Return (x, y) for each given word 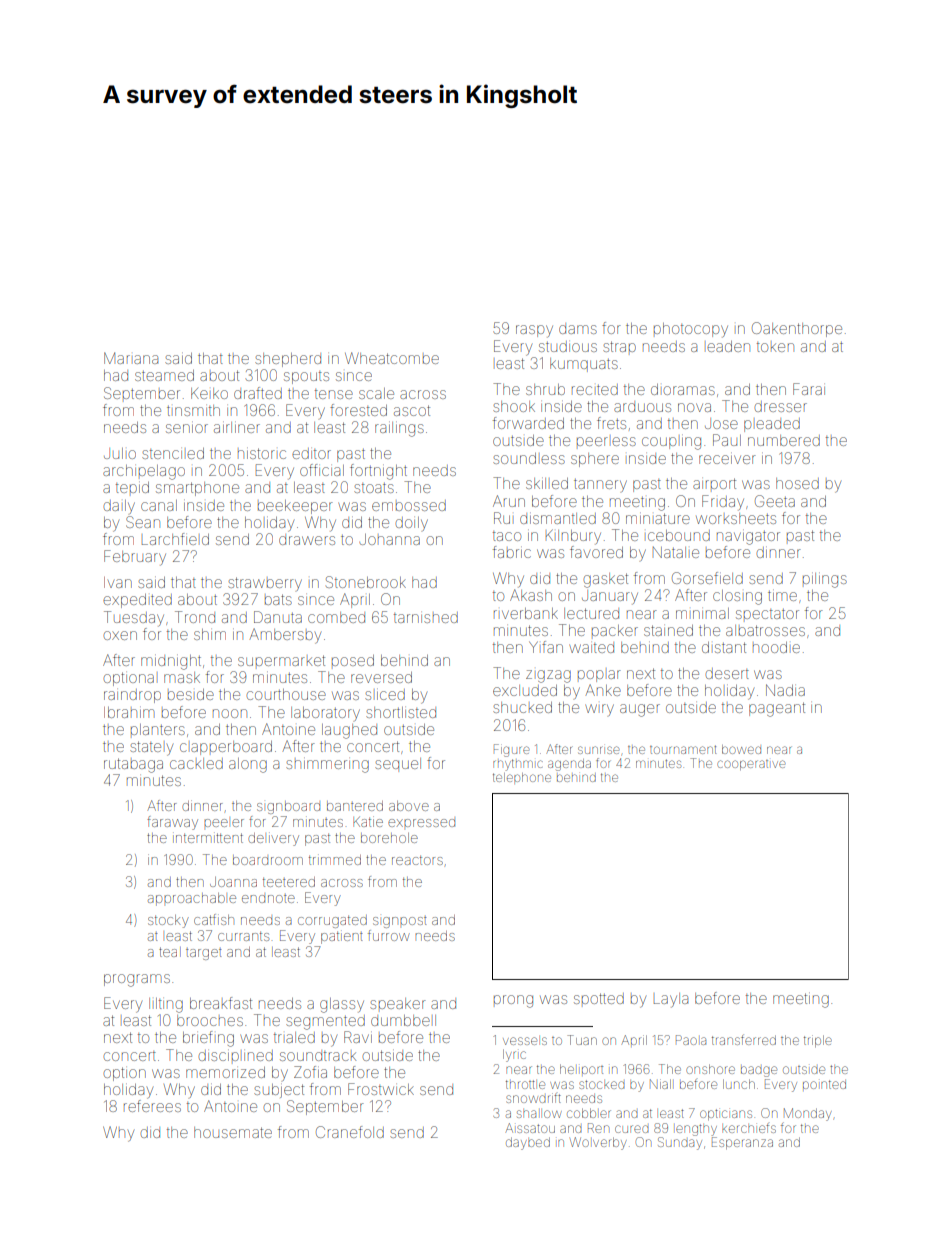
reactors (417, 860)
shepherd (288, 360)
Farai (809, 389)
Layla (671, 1000)
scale (376, 393)
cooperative (751, 765)
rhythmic (518, 765)
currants (243, 936)
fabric (512, 552)
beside (191, 694)
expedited (137, 601)
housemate (233, 1132)
